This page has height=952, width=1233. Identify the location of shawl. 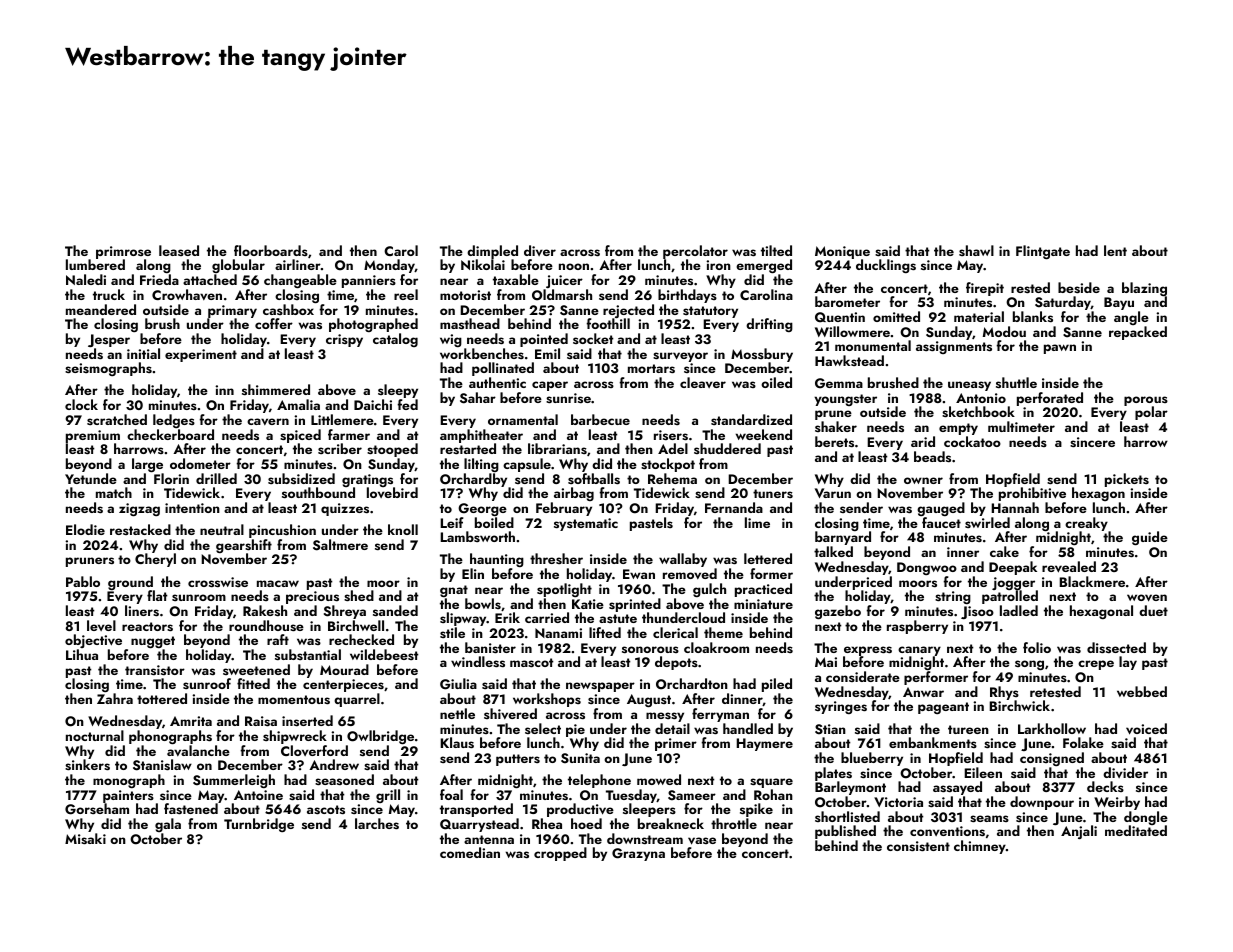
(976, 250).
